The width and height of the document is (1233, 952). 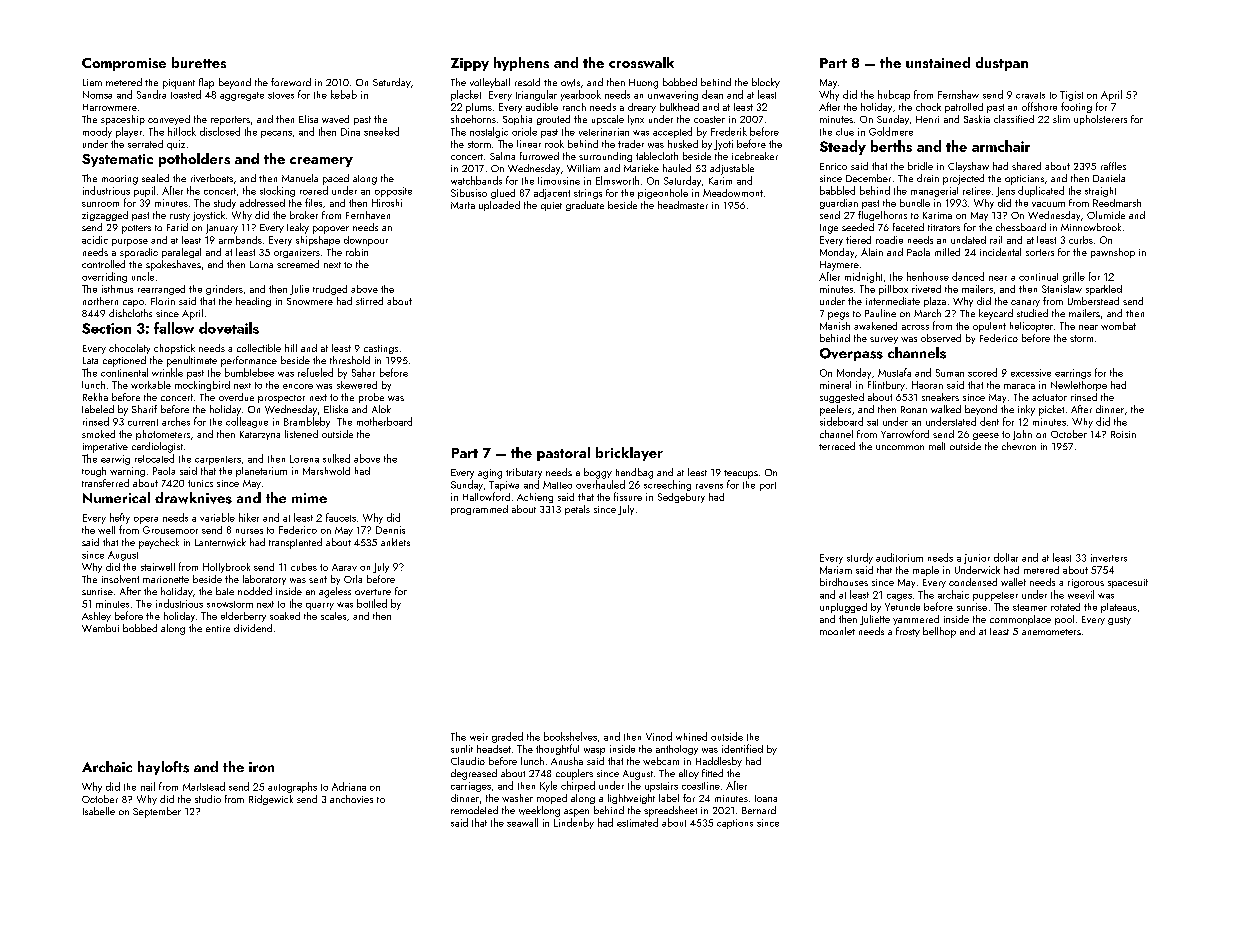 What do you see at coordinates (99, 811) in the document?
I see `Isabelle` at bounding box center [99, 811].
